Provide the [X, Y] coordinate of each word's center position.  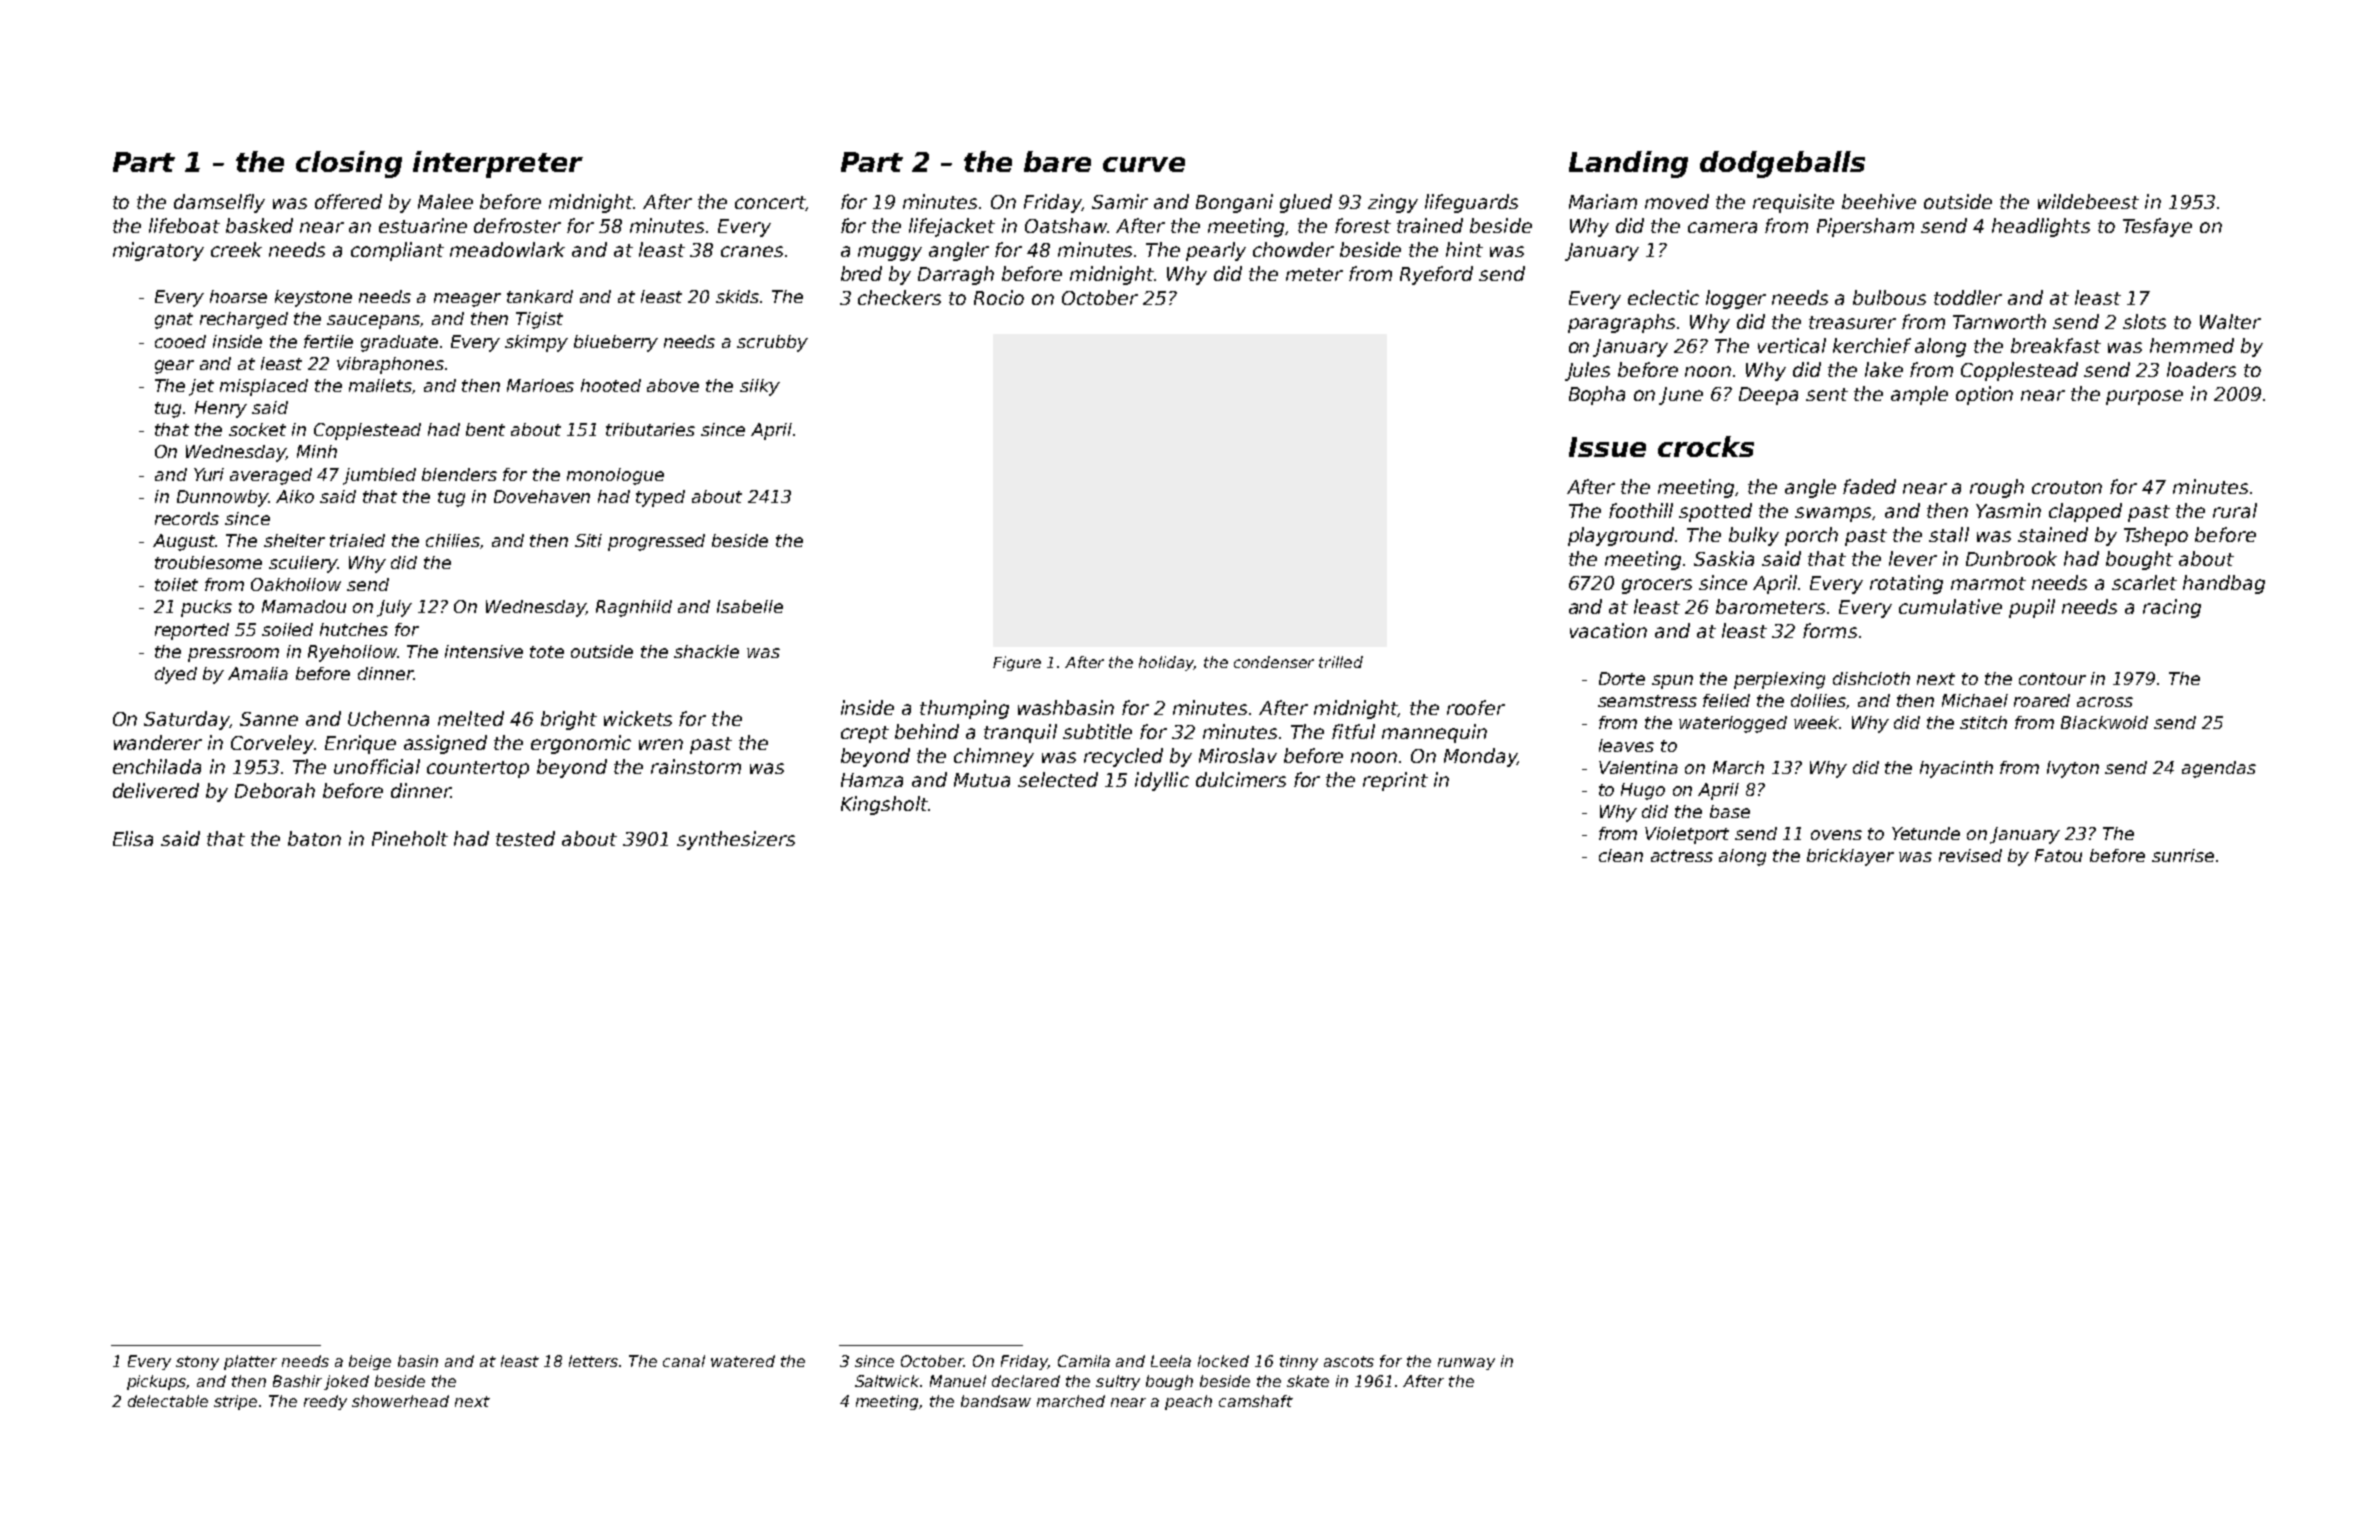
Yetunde [1926, 833]
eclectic [1663, 297]
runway [1466, 1364]
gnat [174, 321]
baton [314, 838]
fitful [1353, 731]
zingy [1393, 203]
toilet [176, 584]
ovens [1836, 835]
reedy [325, 1402]
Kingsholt [884, 805]
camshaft [1256, 1401]
